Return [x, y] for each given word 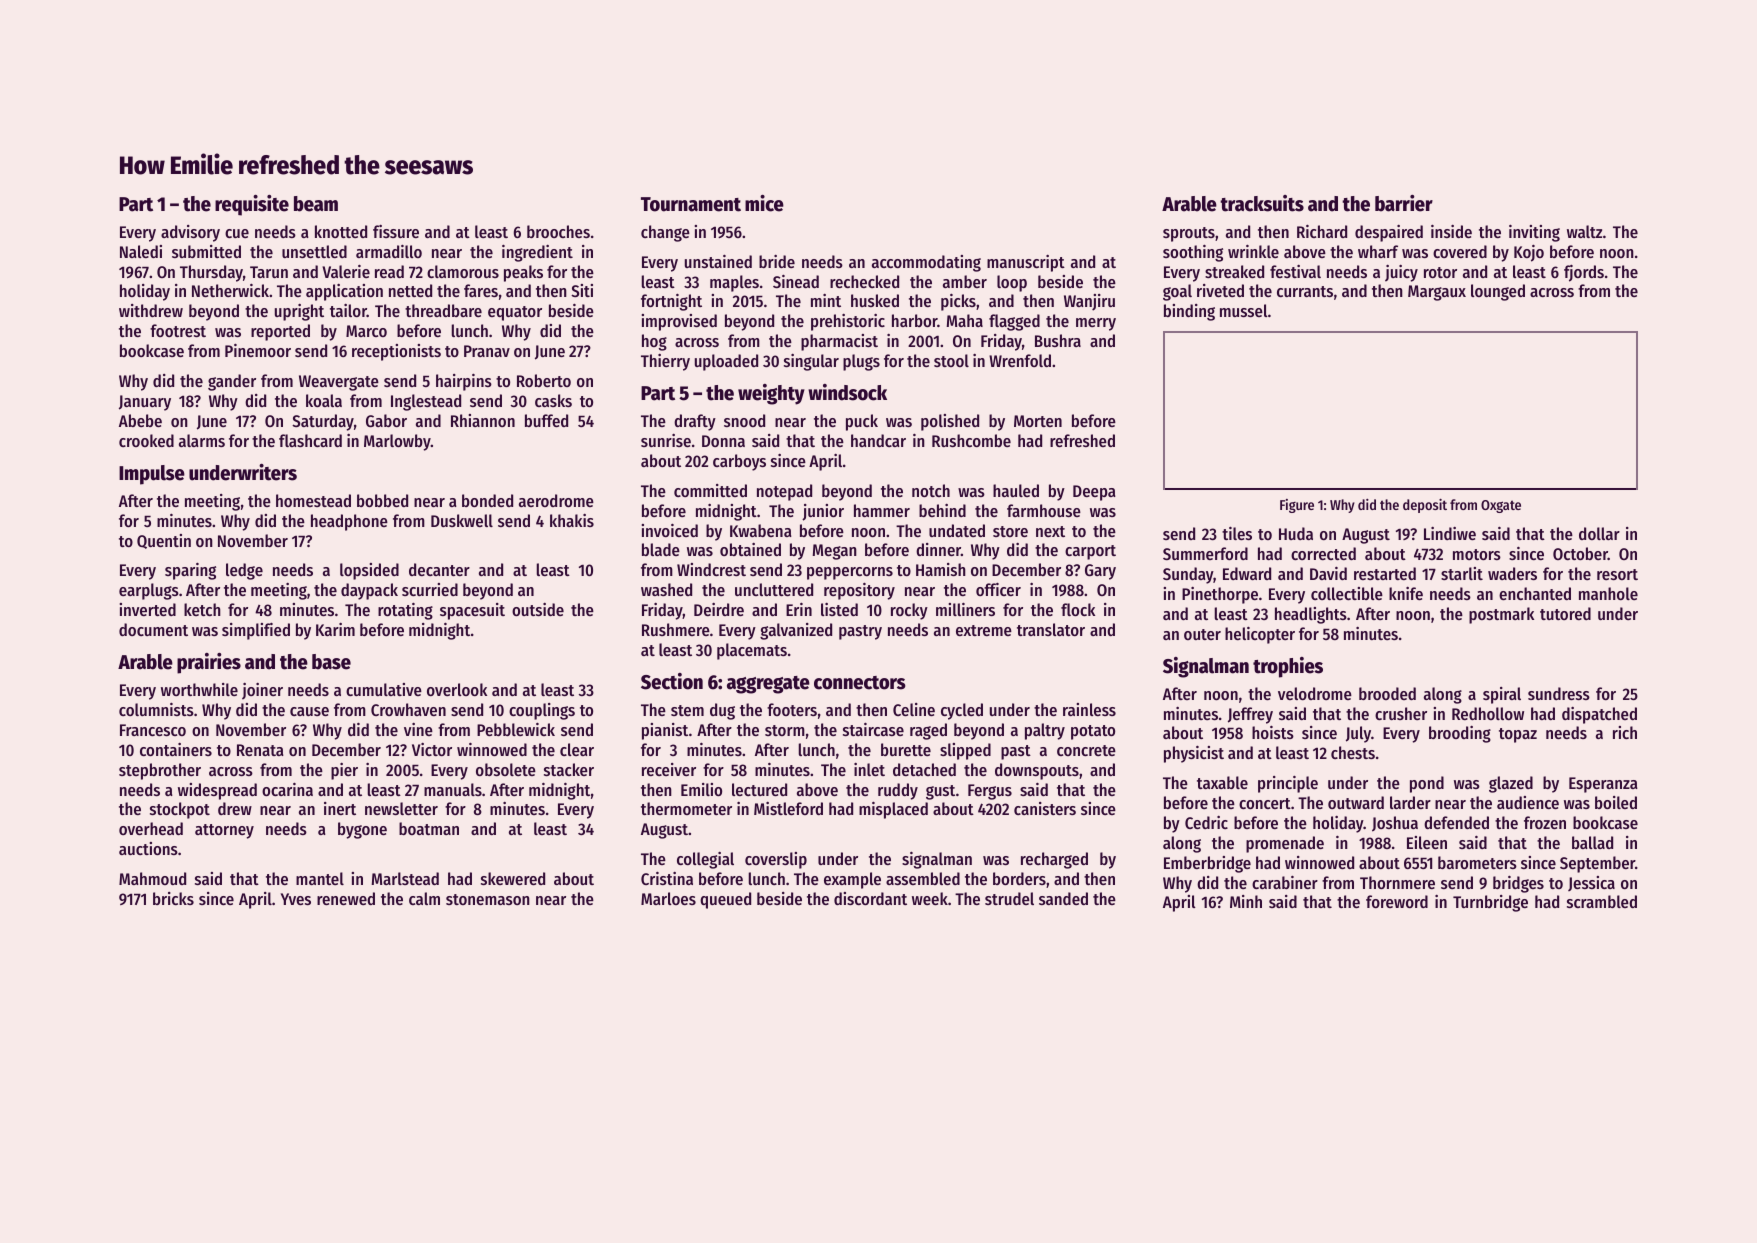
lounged [1498, 292]
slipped [965, 751]
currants [1305, 291]
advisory [190, 233]
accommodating [926, 263]
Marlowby [397, 442]
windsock [847, 392]
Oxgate [1501, 506]
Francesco [153, 730]
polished [950, 422]
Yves [296, 899]
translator [1051, 629]
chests [1353, 752]
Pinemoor [258, 350]
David [1328, 573]
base [331, 662]
